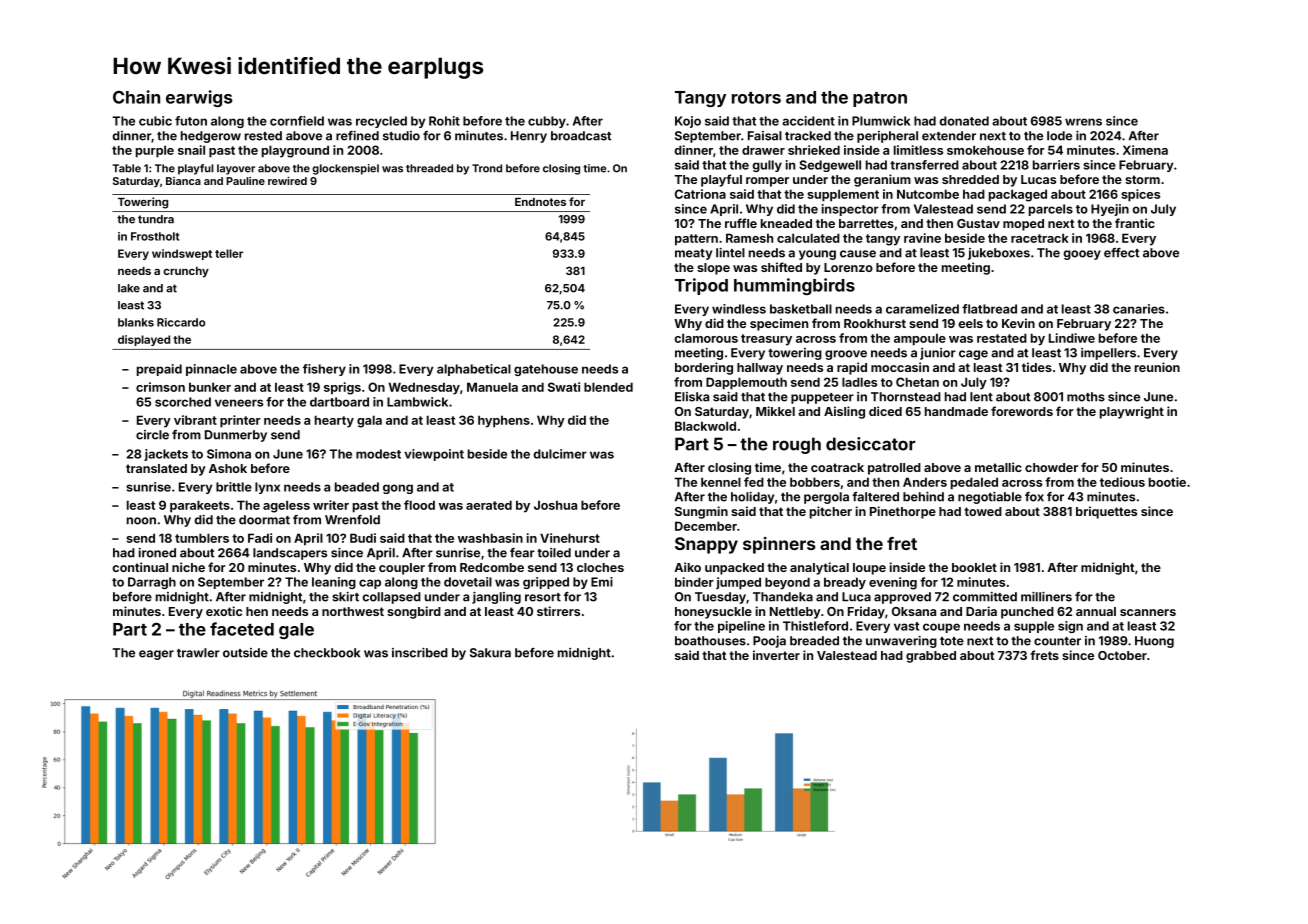  Describe the element at coordinates (211, 370) in the document. I see `pinnacle` at that location.
